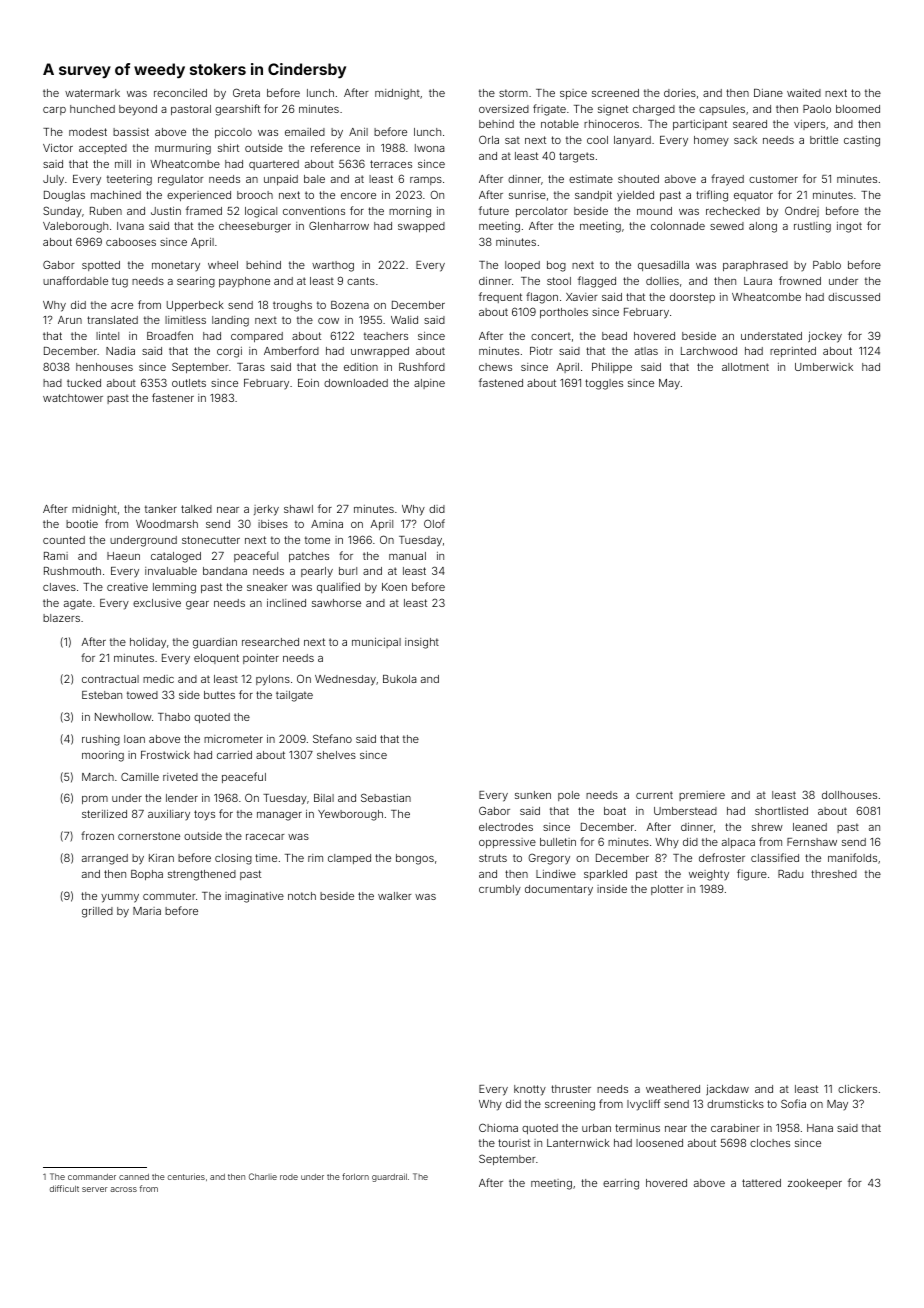 The width and height of the screenshot is (924, 1308). Describe the element at coordinates (302, 896) in the screenshot. I see `notch` at that location.
